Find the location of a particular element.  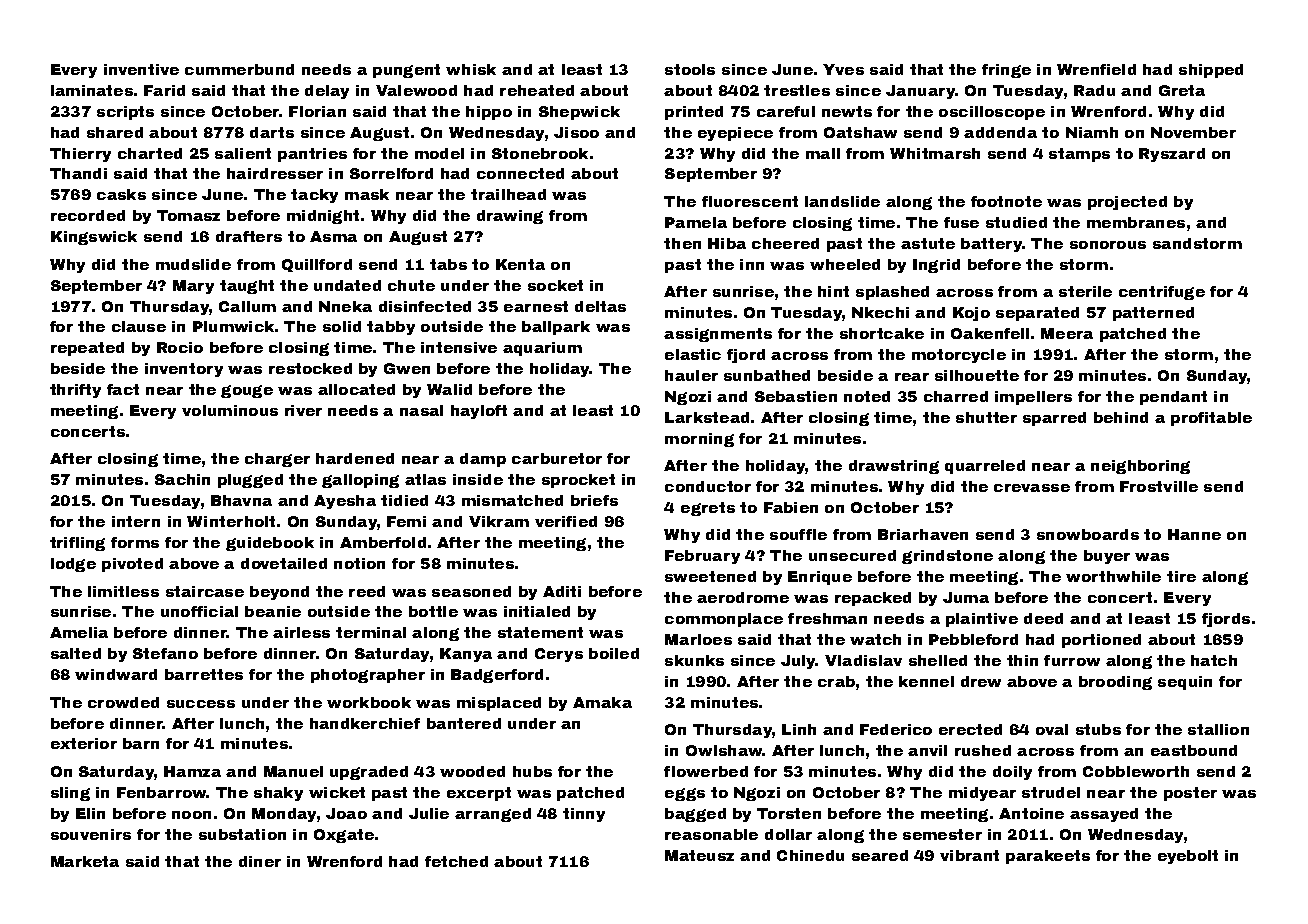

fetched is located at coordinates (456, 861).
